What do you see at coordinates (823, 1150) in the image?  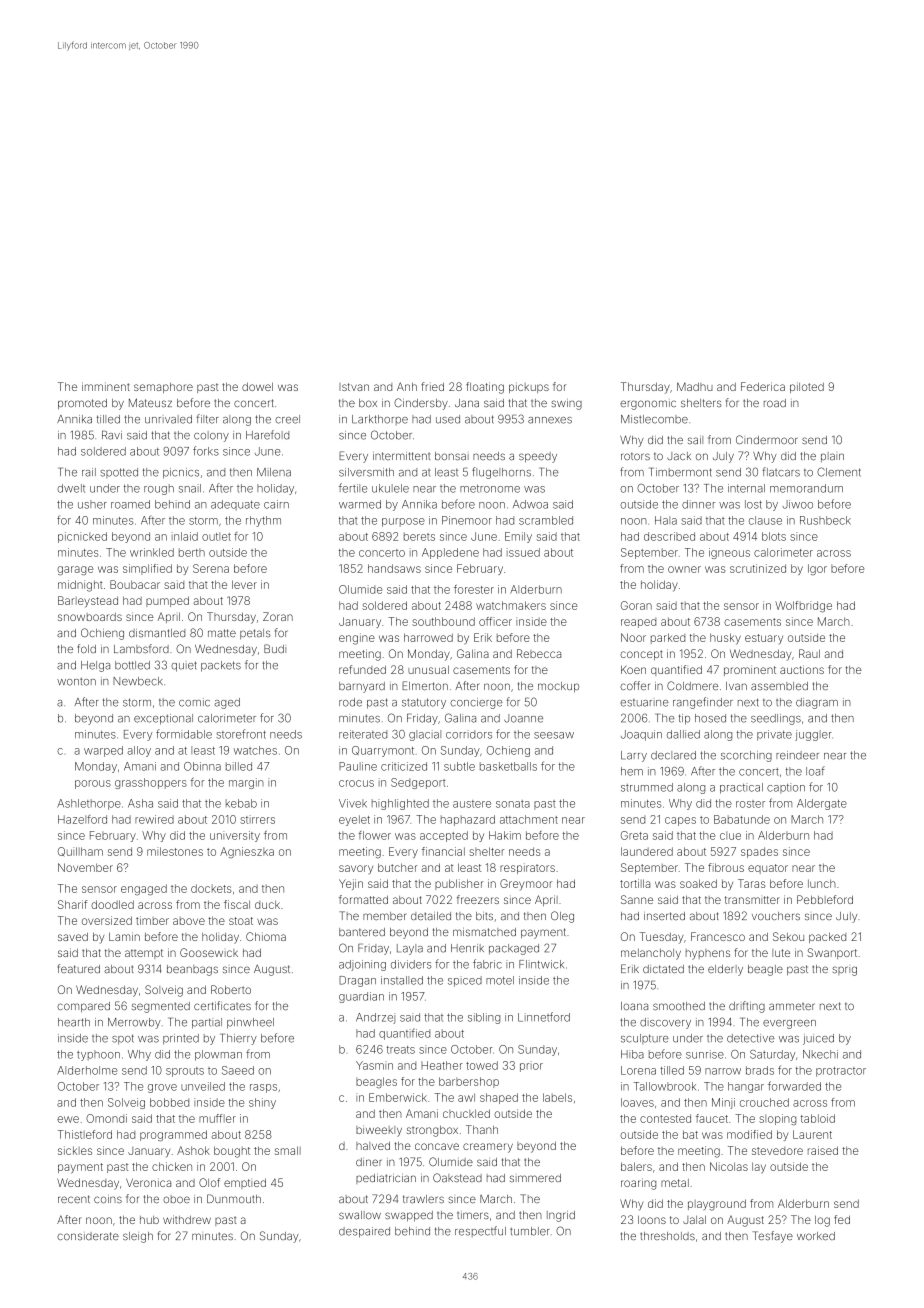 I see `raised` at bounding box center [823, 1150].
